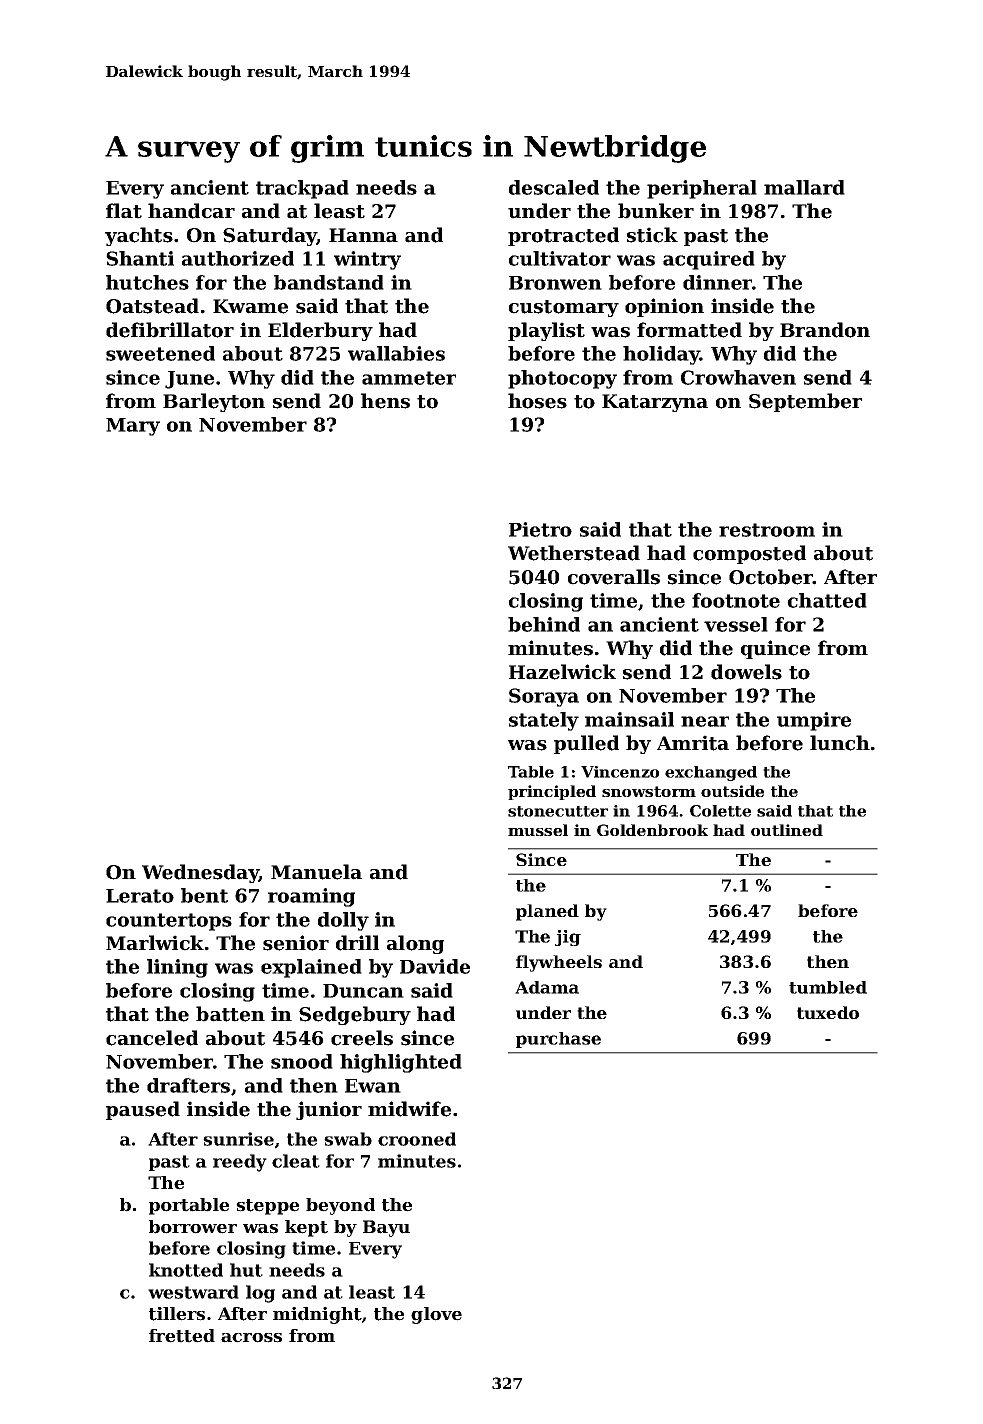 This screenshot has width=983, height=1424. Describe the element at coordinates (655, 403) in the screenshot. I see `Katarzyna` at that location.
